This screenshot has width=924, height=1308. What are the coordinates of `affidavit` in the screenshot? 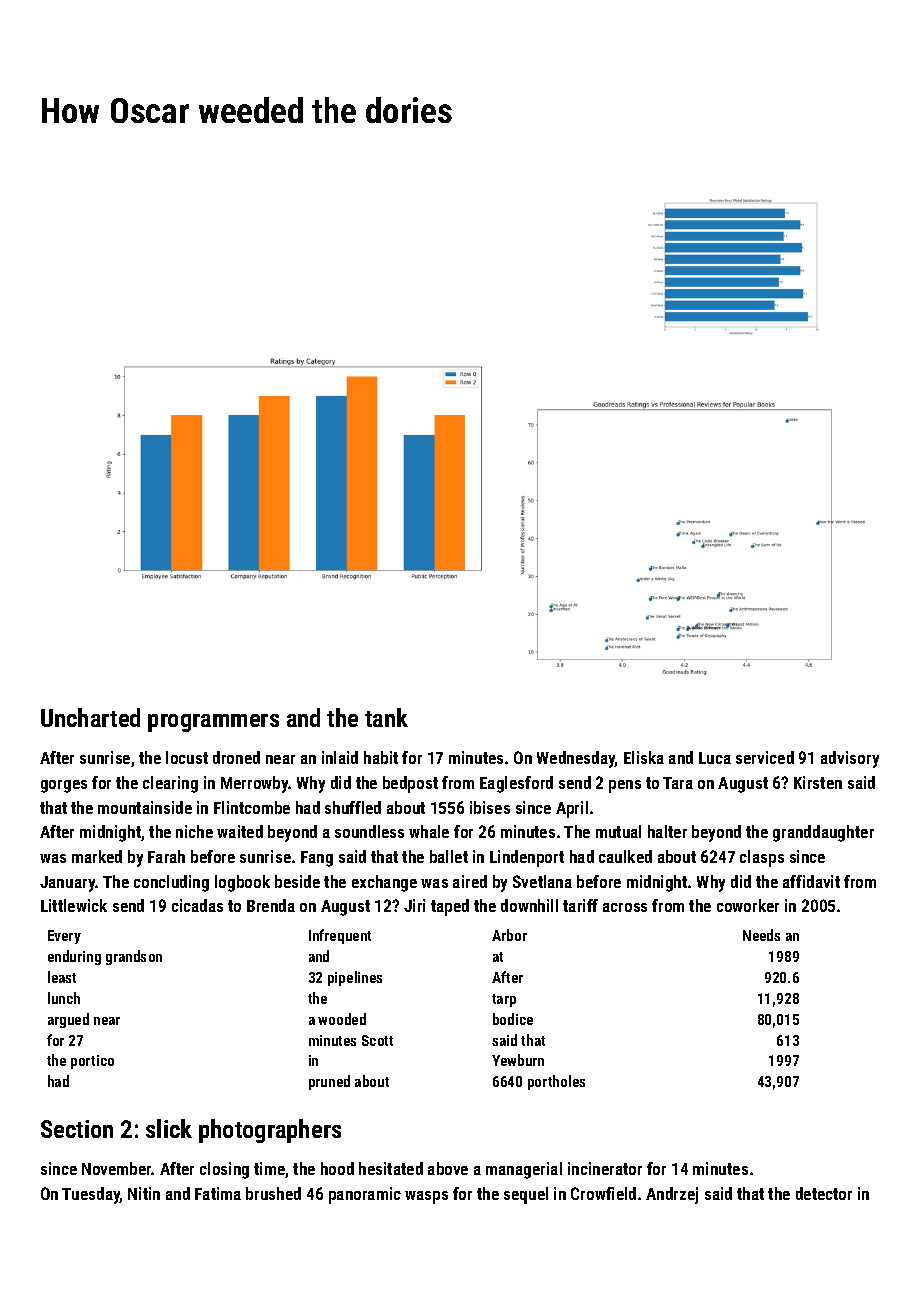 It's located at (811, 881).
